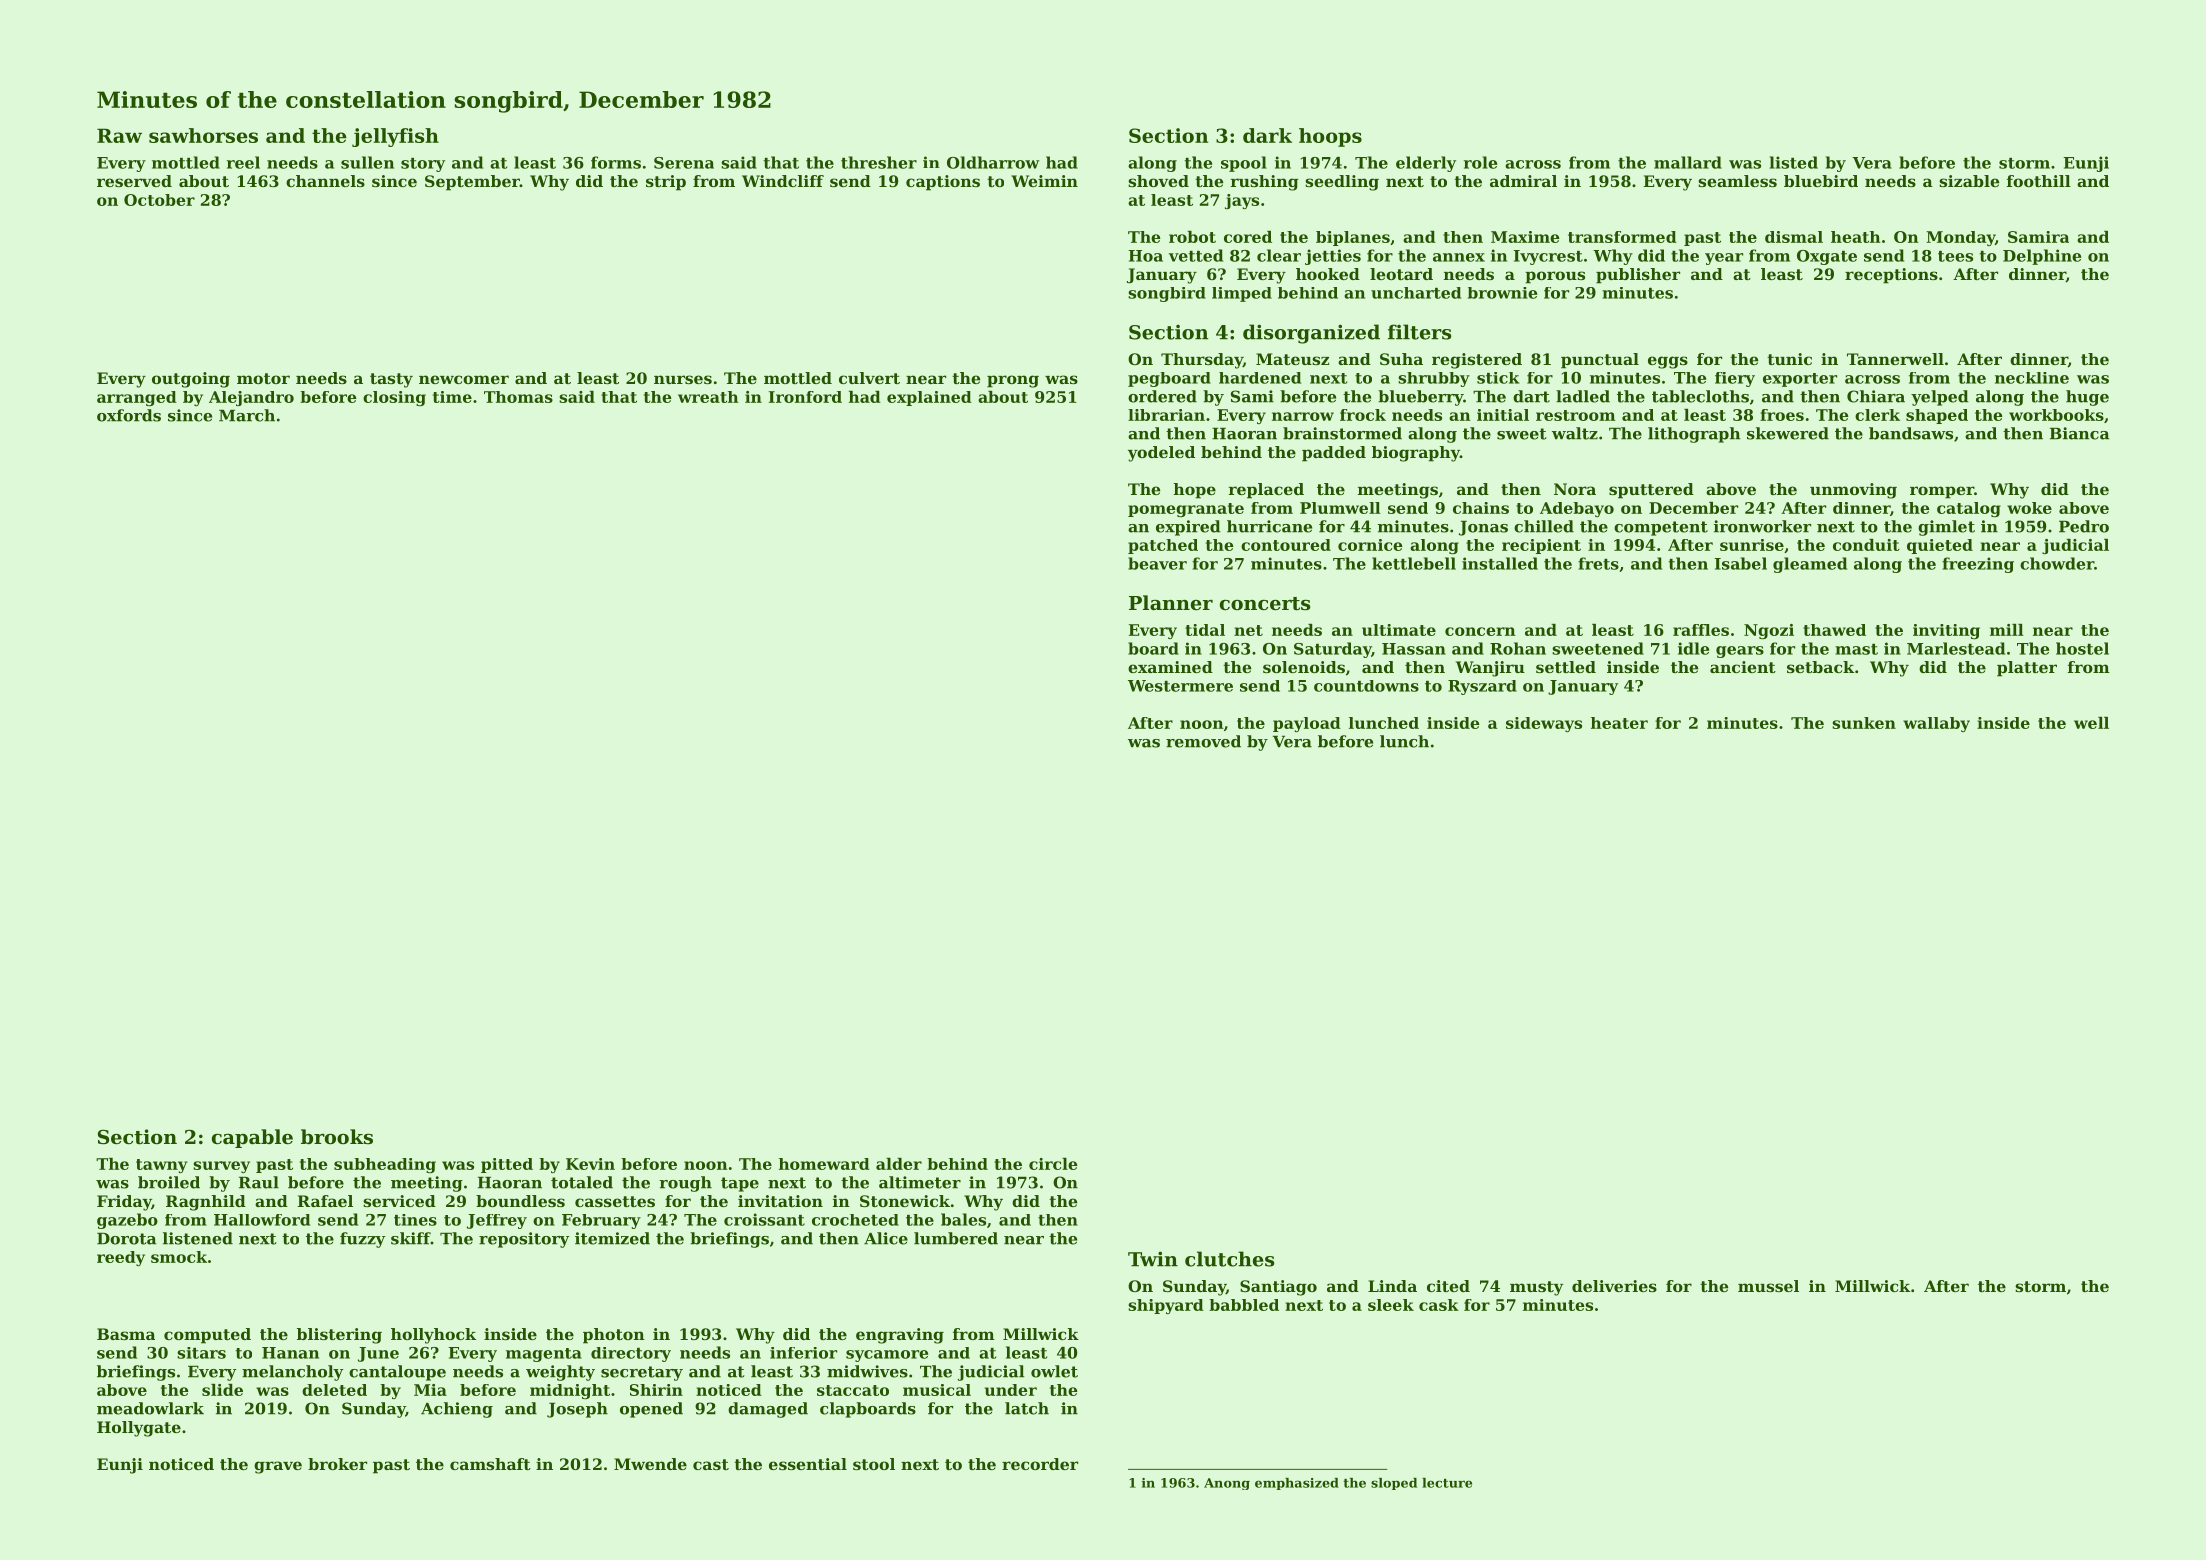 The width and height of the screenshot is (2206, 1560). What do you see at coordinates (1227, 1484) in the screenshot?
I see `Anong` at bounding box center [1227, 1484].
